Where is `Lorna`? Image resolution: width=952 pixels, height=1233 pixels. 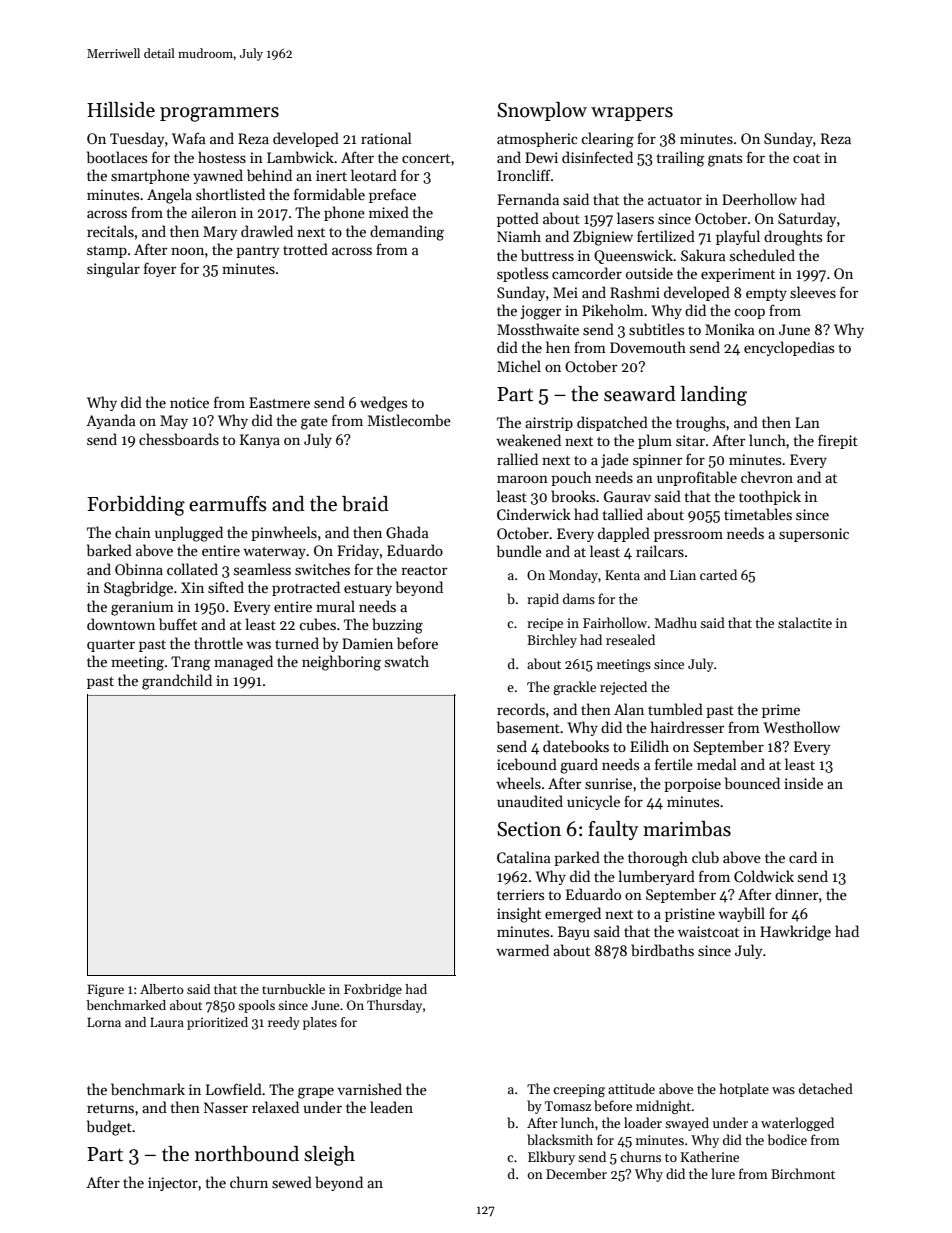 Lorna is located at coordinates (104, 1022).
